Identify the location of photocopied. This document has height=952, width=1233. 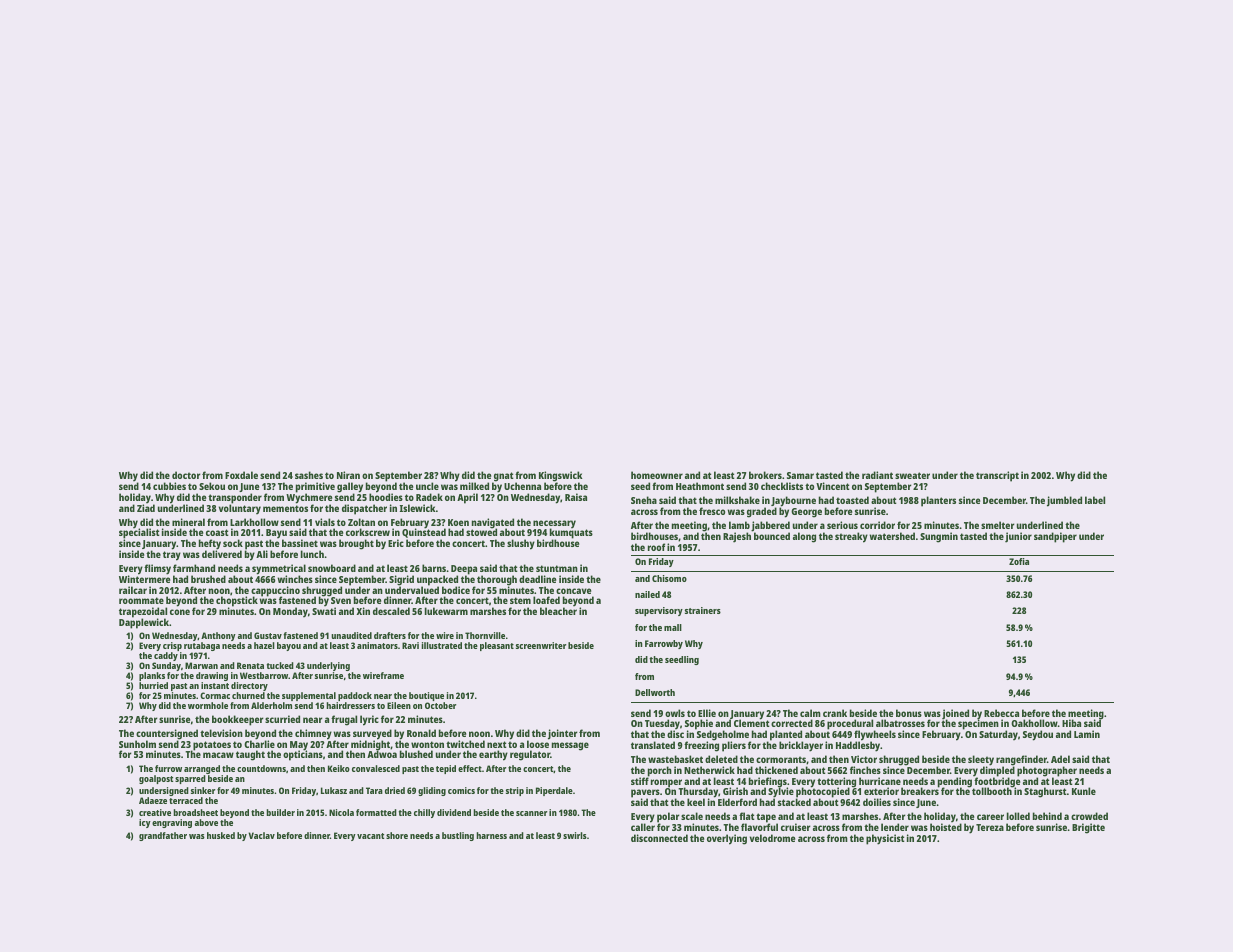
(823, 793).
